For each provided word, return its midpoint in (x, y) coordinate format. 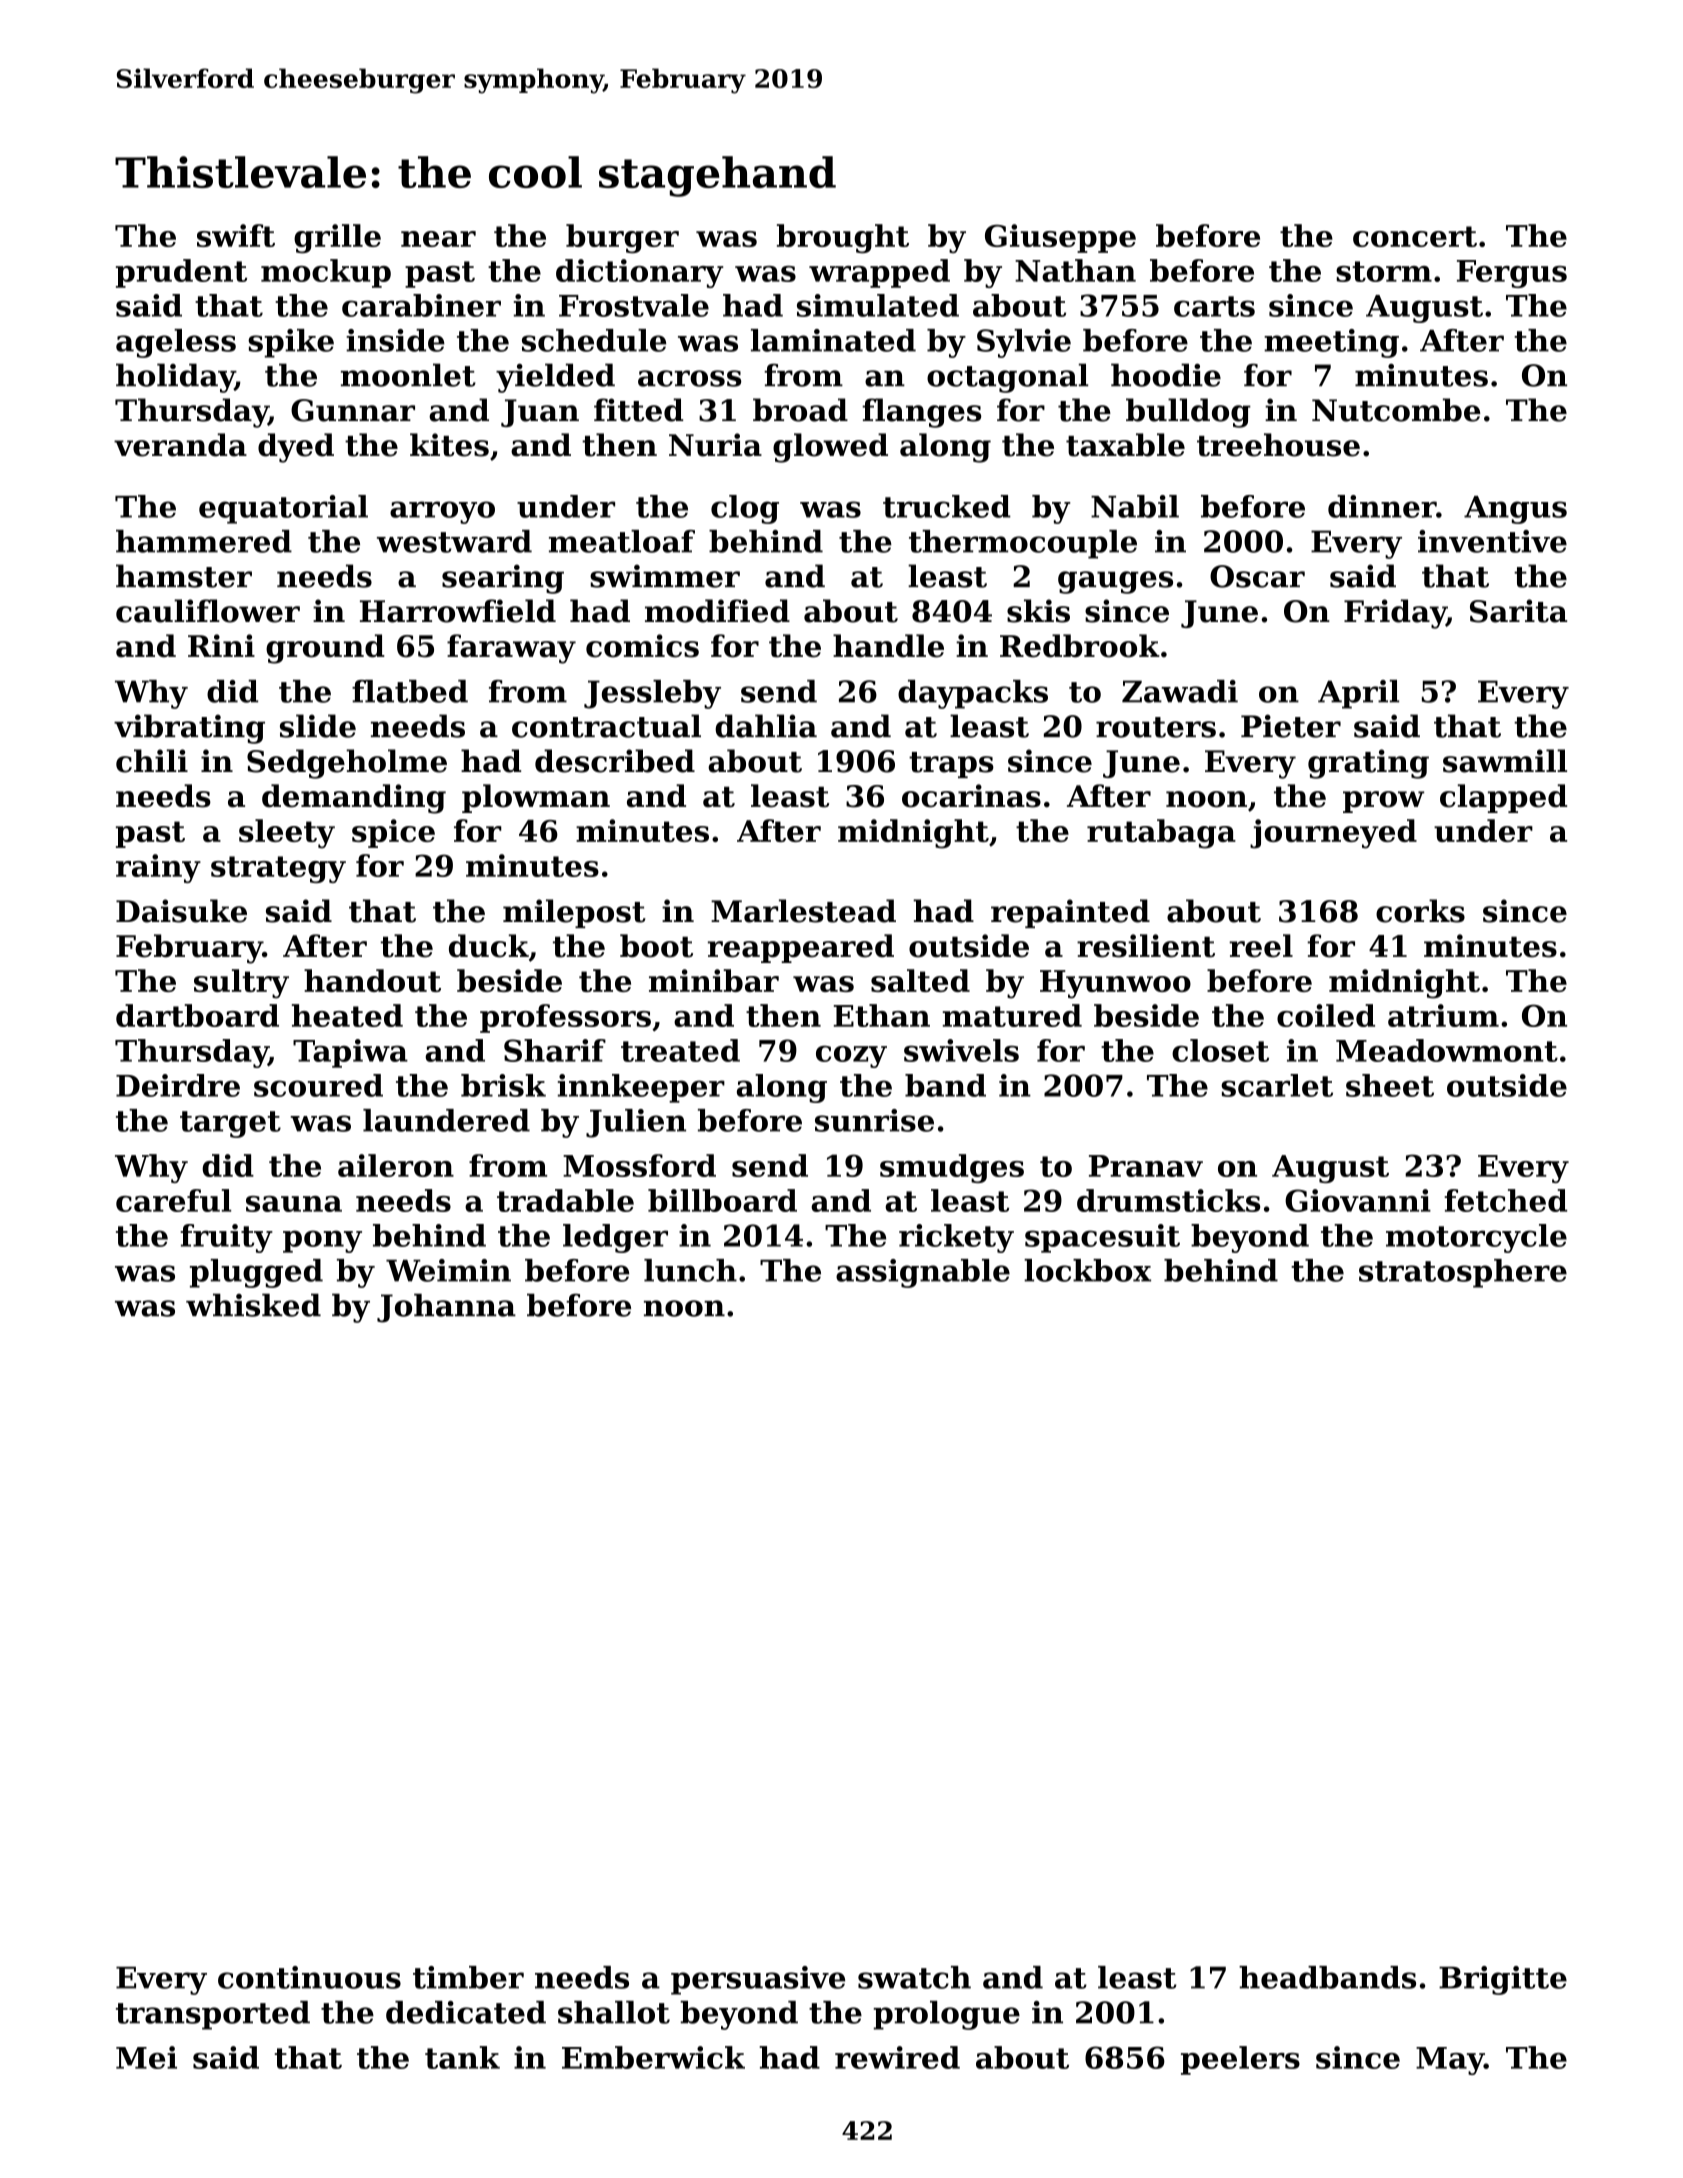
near (438, 239)
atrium (1443, 1015)
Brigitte (1503, 1980)
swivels (961, 1050)
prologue (946, 2015)
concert (1415, 236)
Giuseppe (1060, 238)
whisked (253, 1305)
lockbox (1087, 1270)
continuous (309, 1977)
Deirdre (178, 1085)
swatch (914, 1977)
